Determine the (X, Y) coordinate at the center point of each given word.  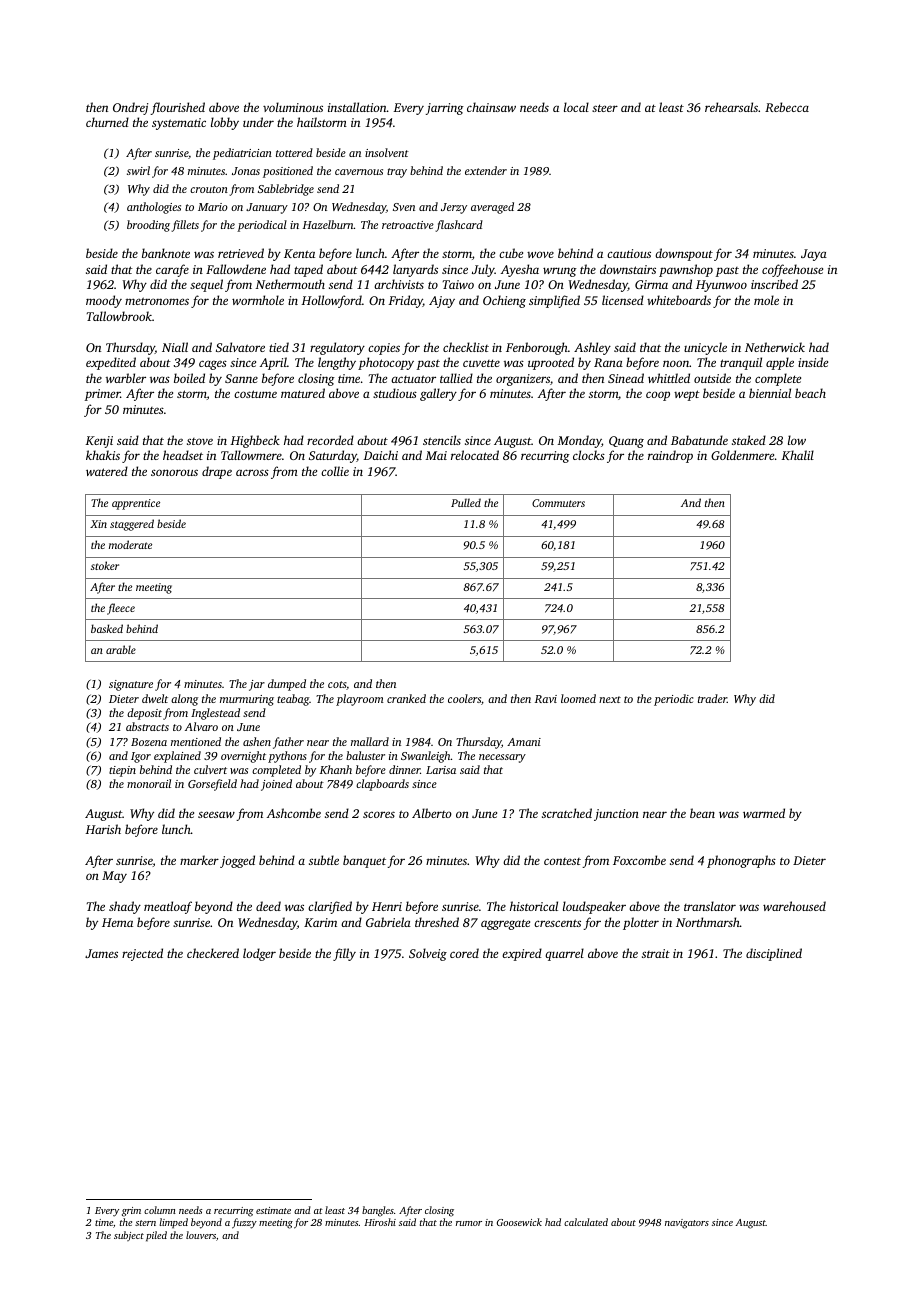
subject (129, 1236)
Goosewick (519, 1222)
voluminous (293, 107)
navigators (687, 1224)
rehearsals (731, 107)
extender (486, 170)
